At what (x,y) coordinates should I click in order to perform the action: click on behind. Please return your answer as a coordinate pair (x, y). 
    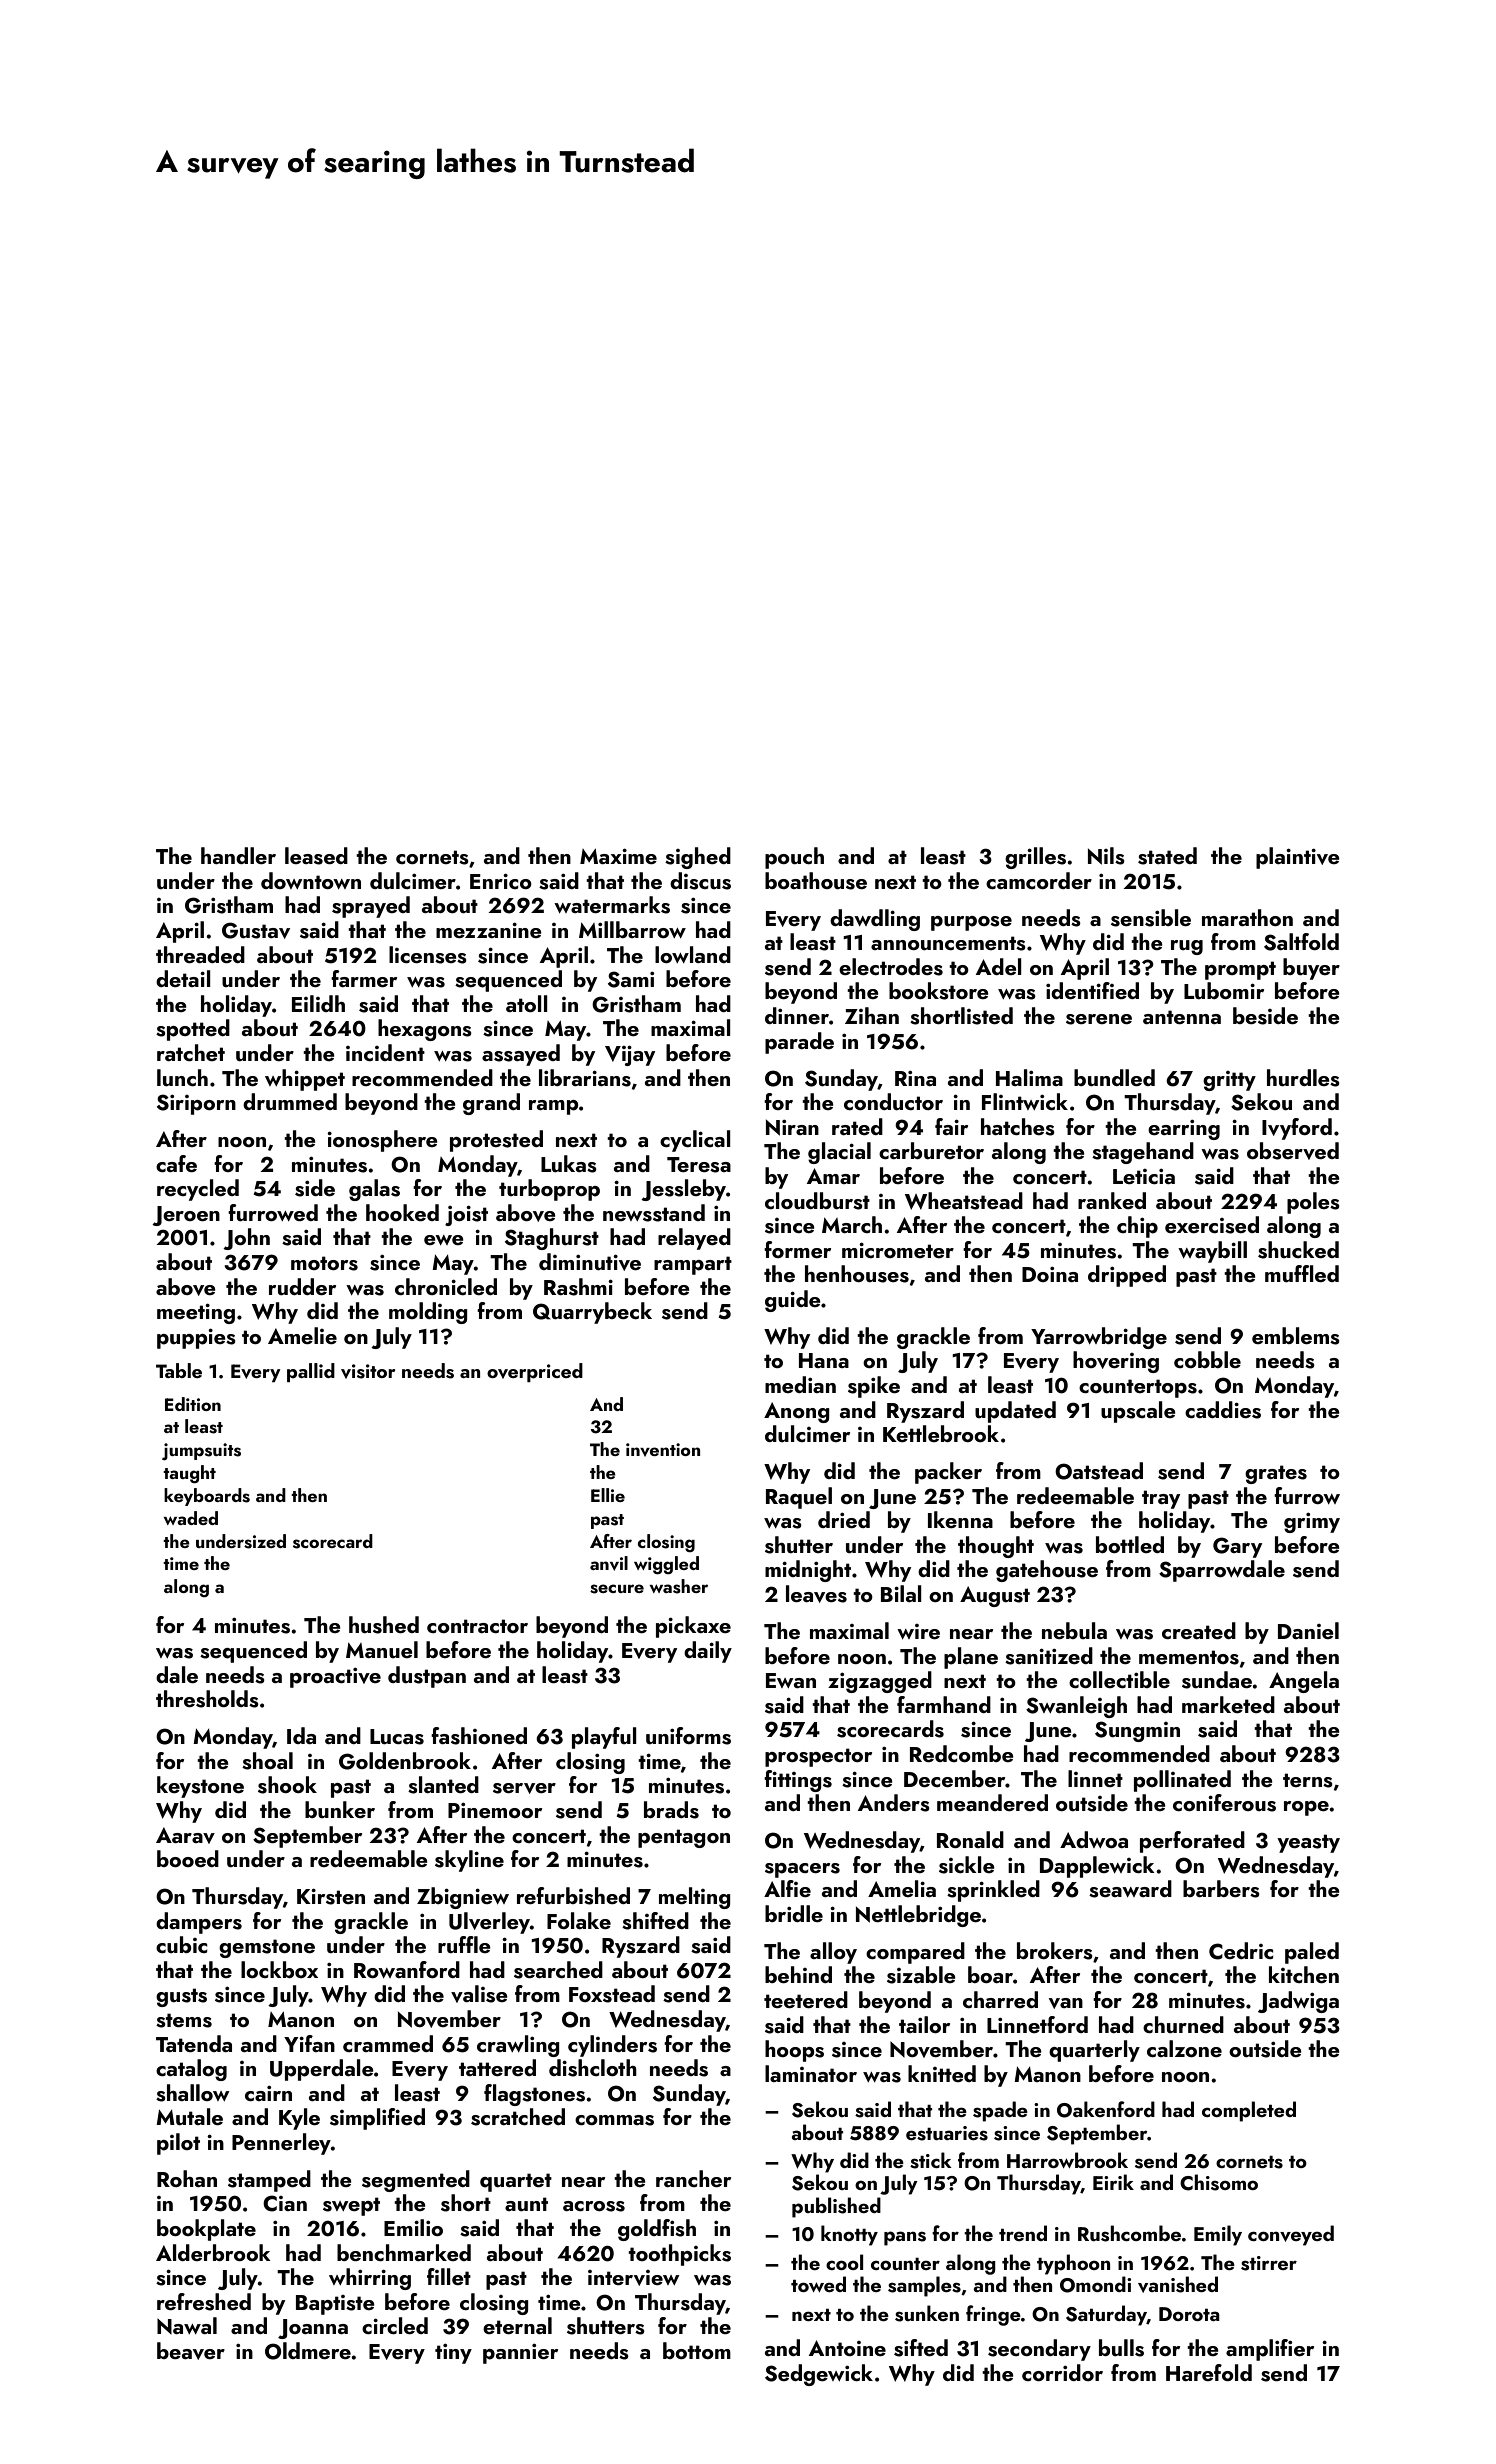
    Looking at the image, I should click on (798, 1974).
